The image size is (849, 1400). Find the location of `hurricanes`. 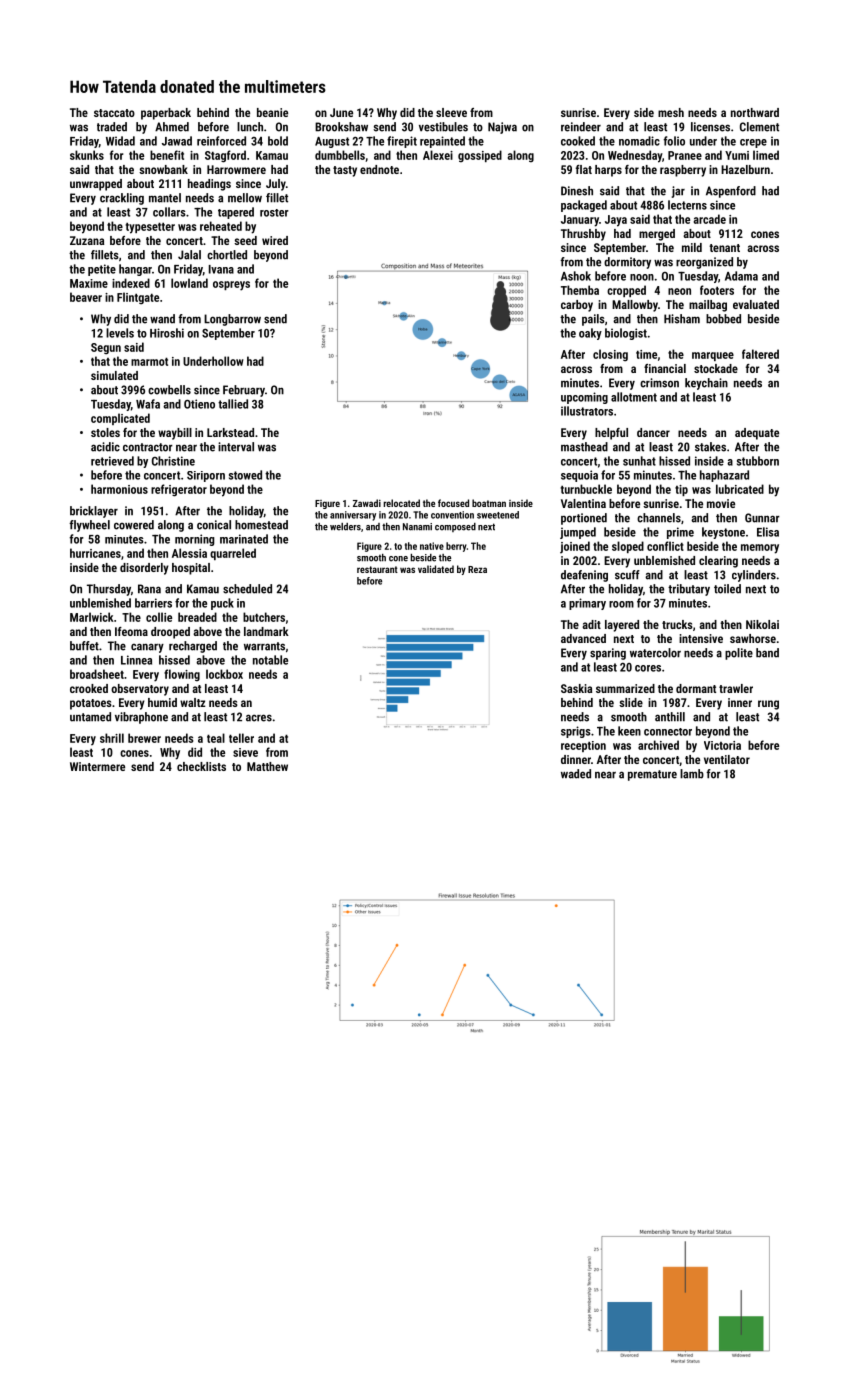

hurricanes is located at coordinates (95, 553).
